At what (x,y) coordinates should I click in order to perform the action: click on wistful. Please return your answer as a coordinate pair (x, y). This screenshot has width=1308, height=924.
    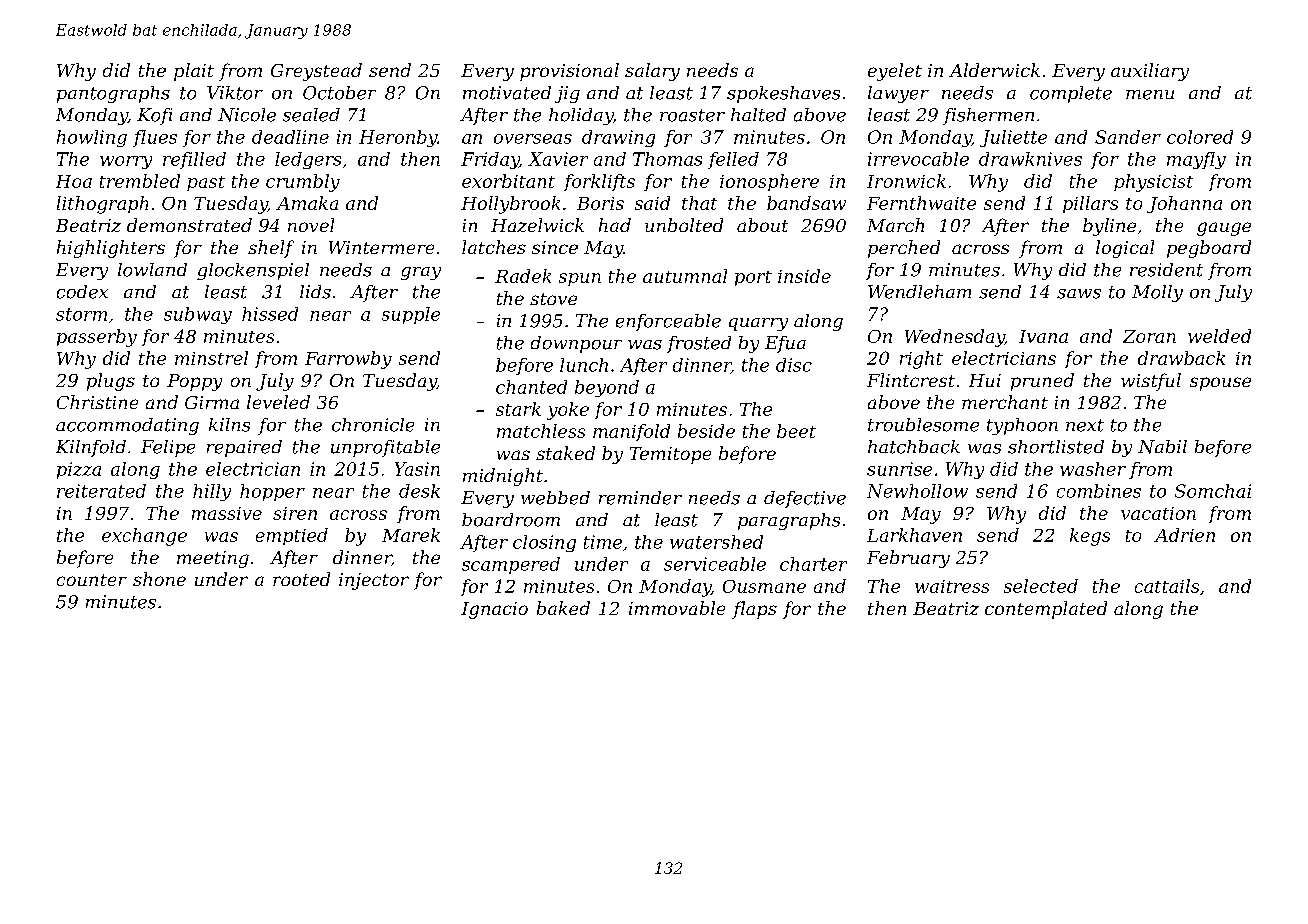
    Looking at the image, I should click on (1151, 382).
